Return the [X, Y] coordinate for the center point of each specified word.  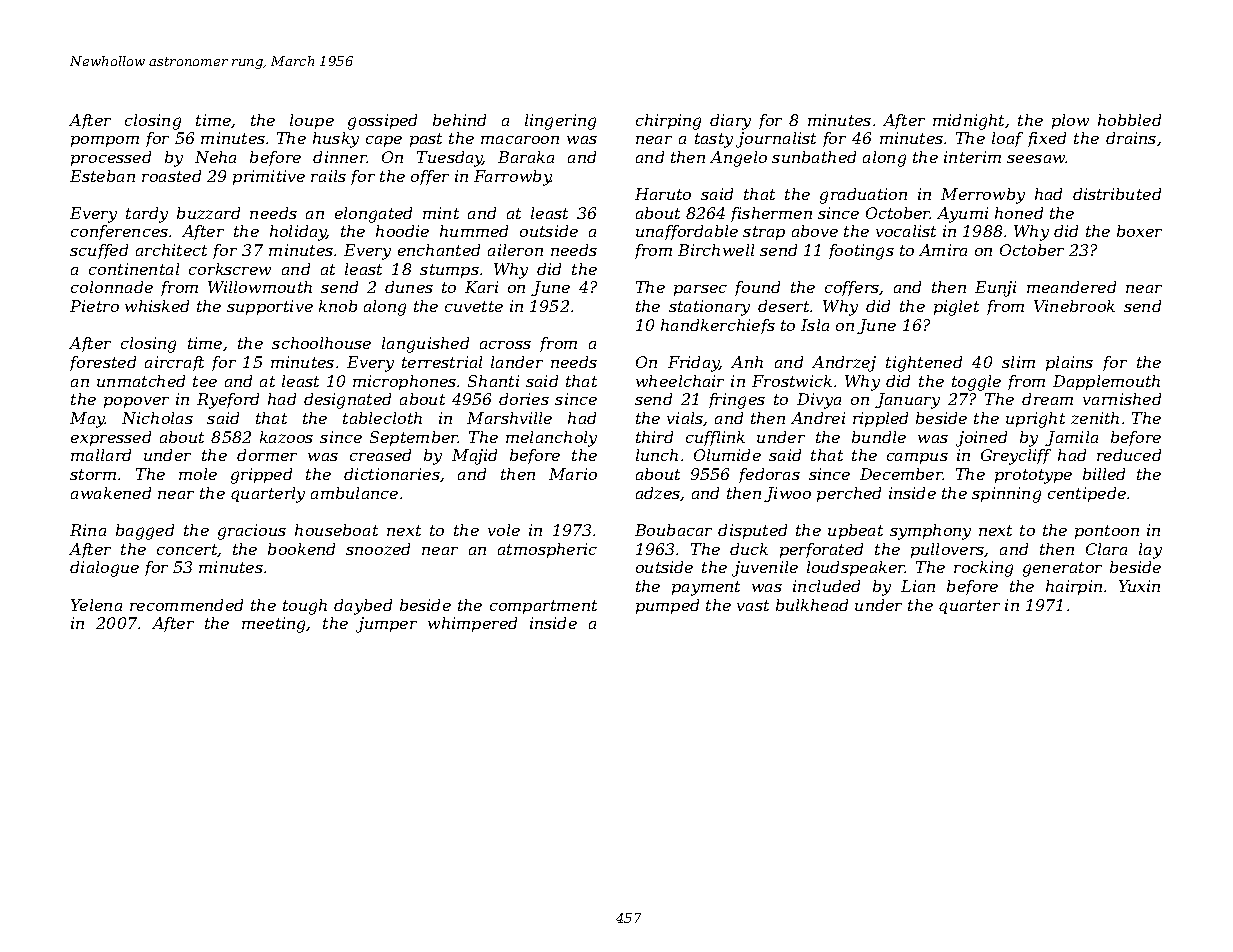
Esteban [102, 176]
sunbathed [814, 157]
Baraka [526, 157]
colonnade [112, 287]
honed [1019, 213]
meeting [274, 625]
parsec [700, 290]
